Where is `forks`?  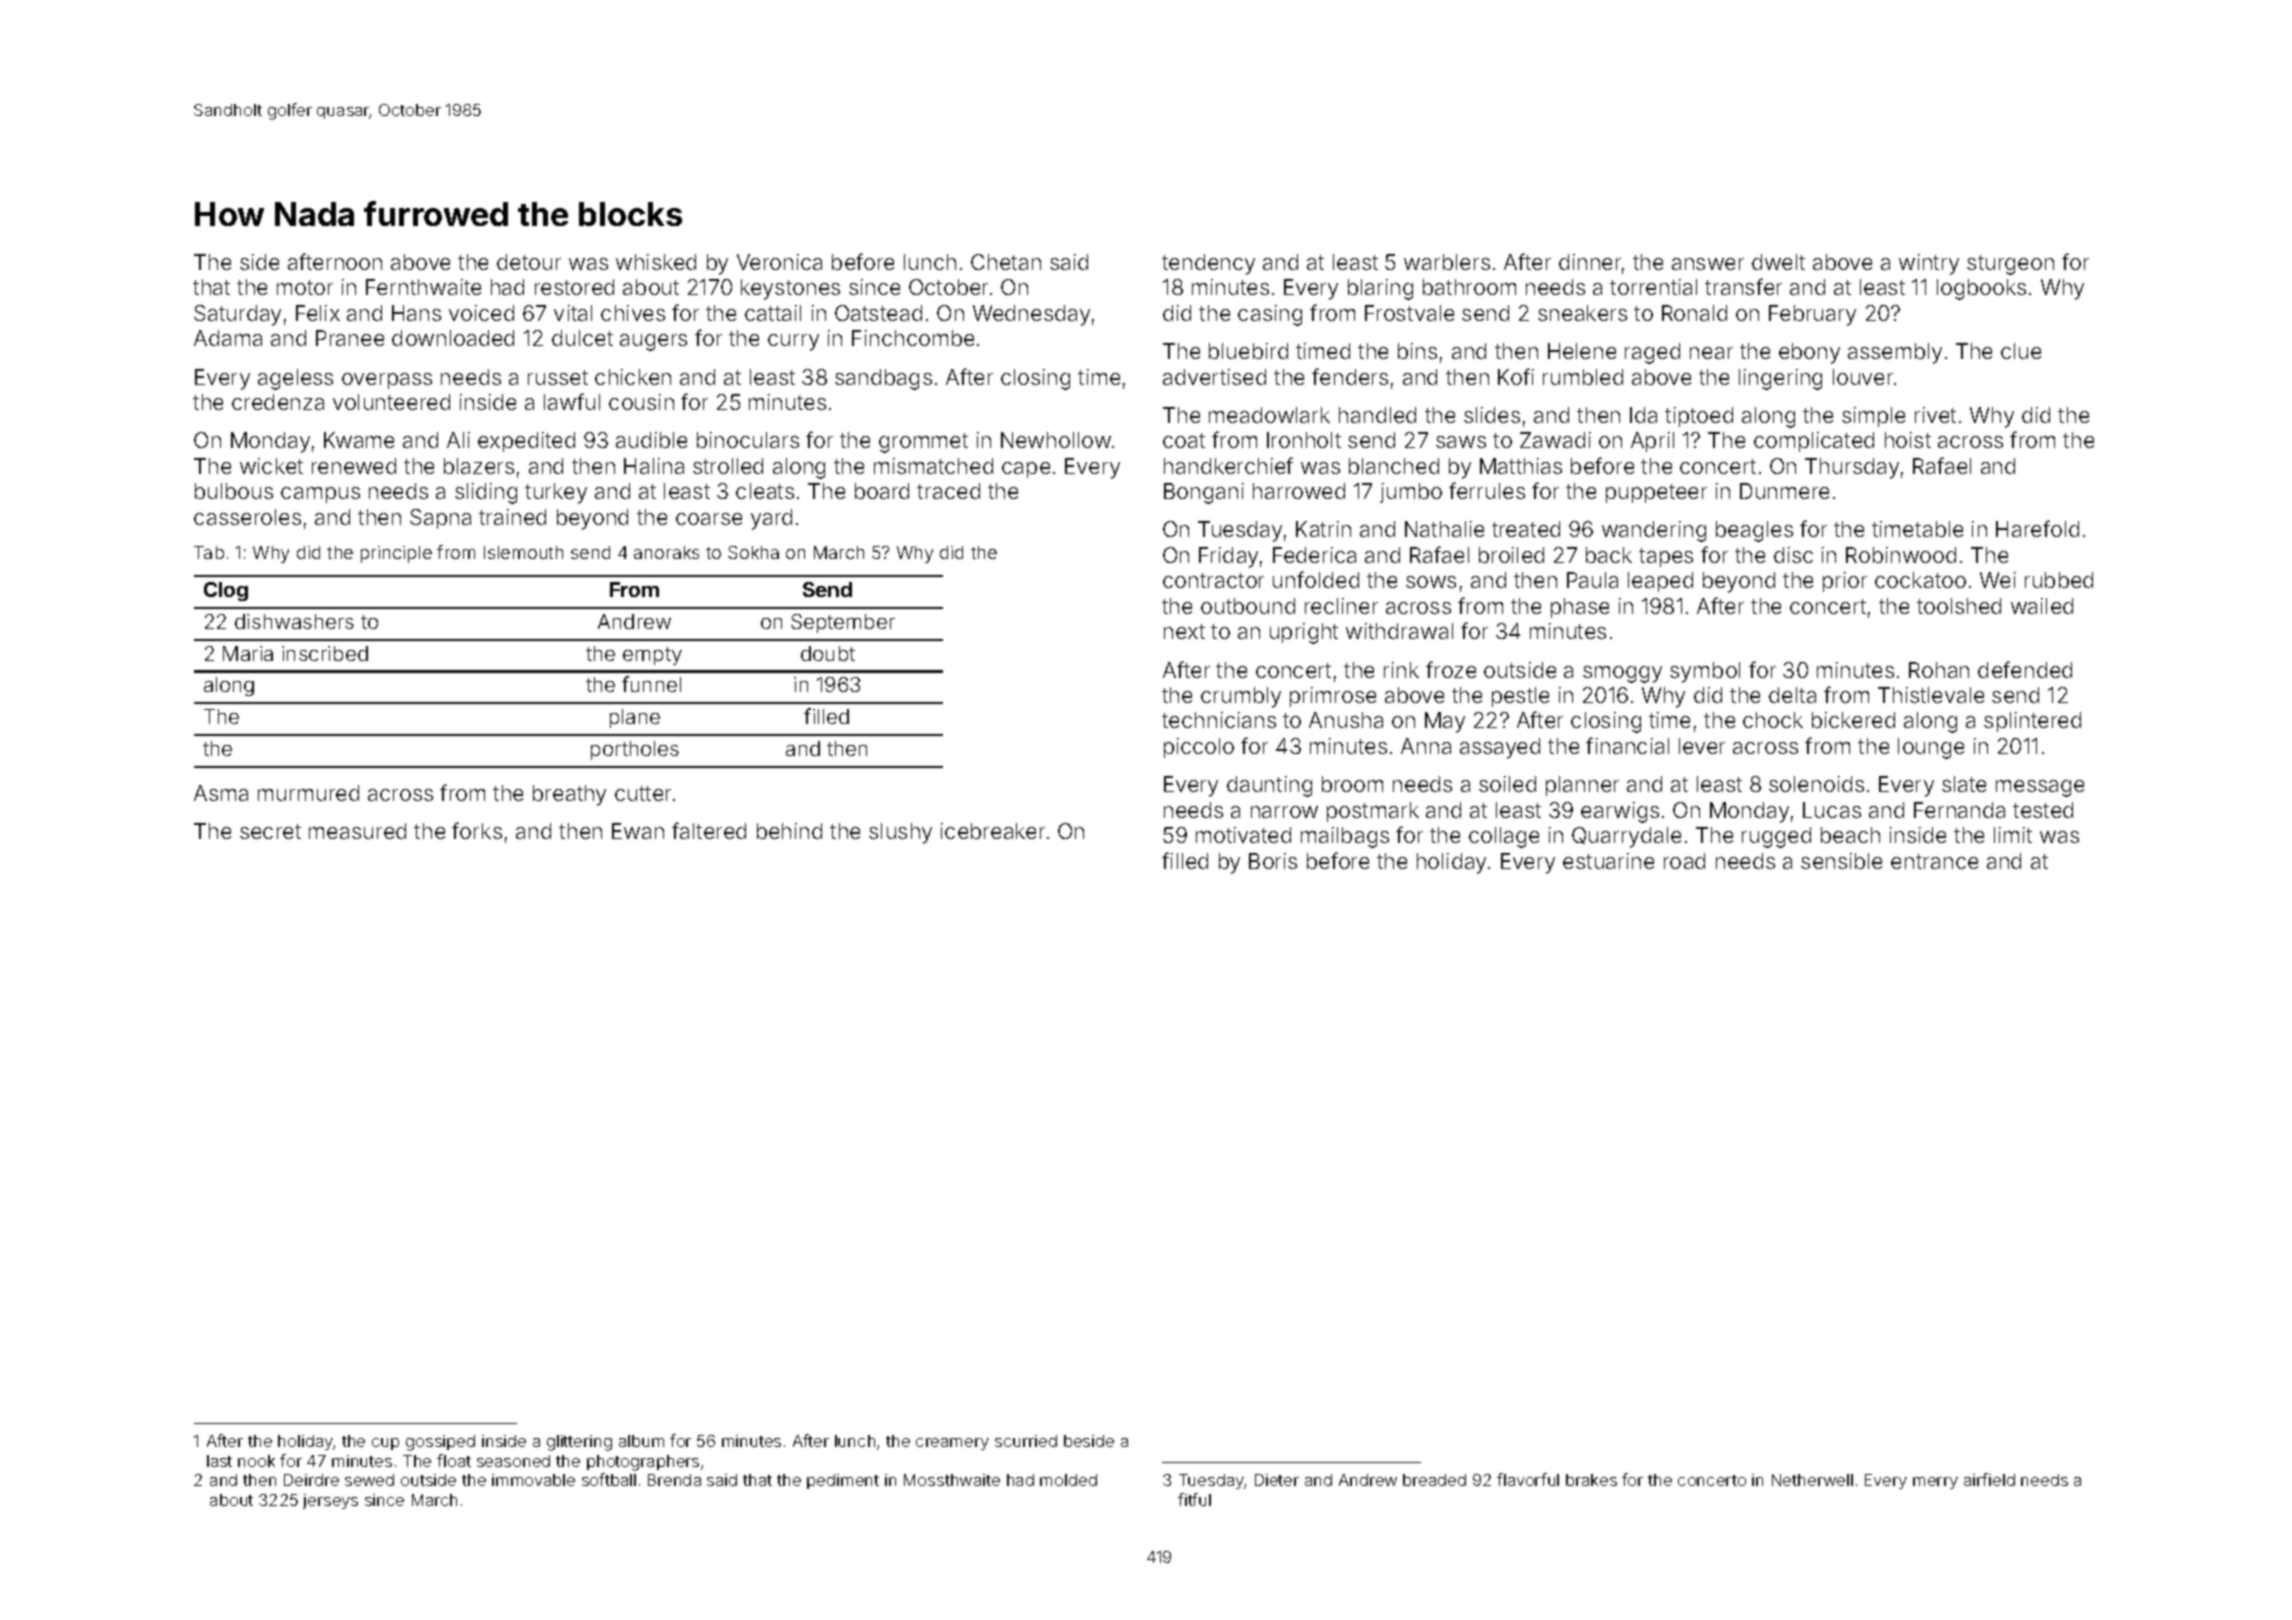
forks is located at coordinates (477, 830).
